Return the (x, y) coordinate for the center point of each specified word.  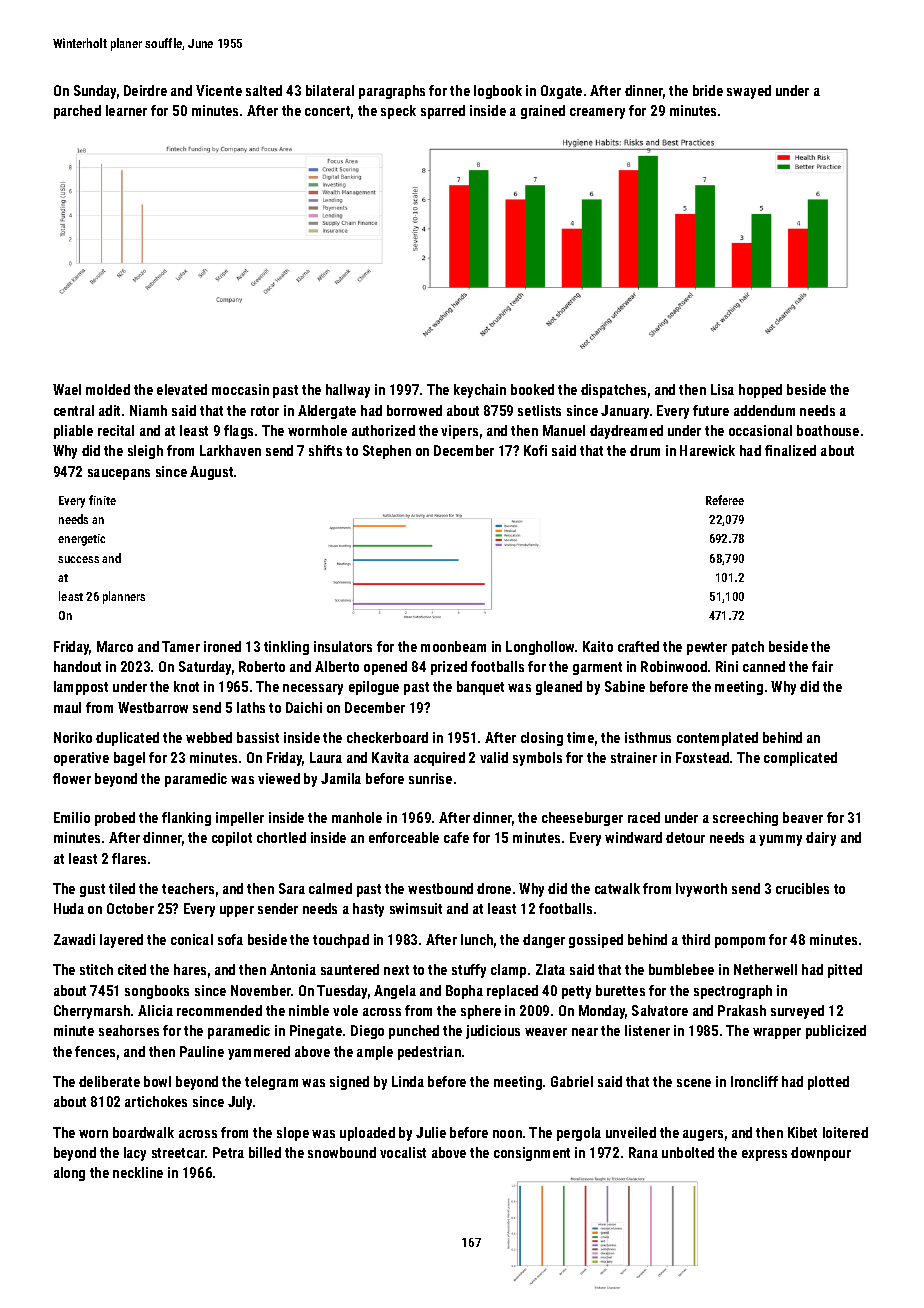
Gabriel (572, 1081)
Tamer (181, 646)
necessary (313, 689)
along (69, 1174)
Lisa (722, 389)
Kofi (535, 450)
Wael (67, 389)
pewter (707, 648)
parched (77, 112)
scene (694, 1083)
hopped (760, 391)
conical (192, 939)
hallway (348, 391)
